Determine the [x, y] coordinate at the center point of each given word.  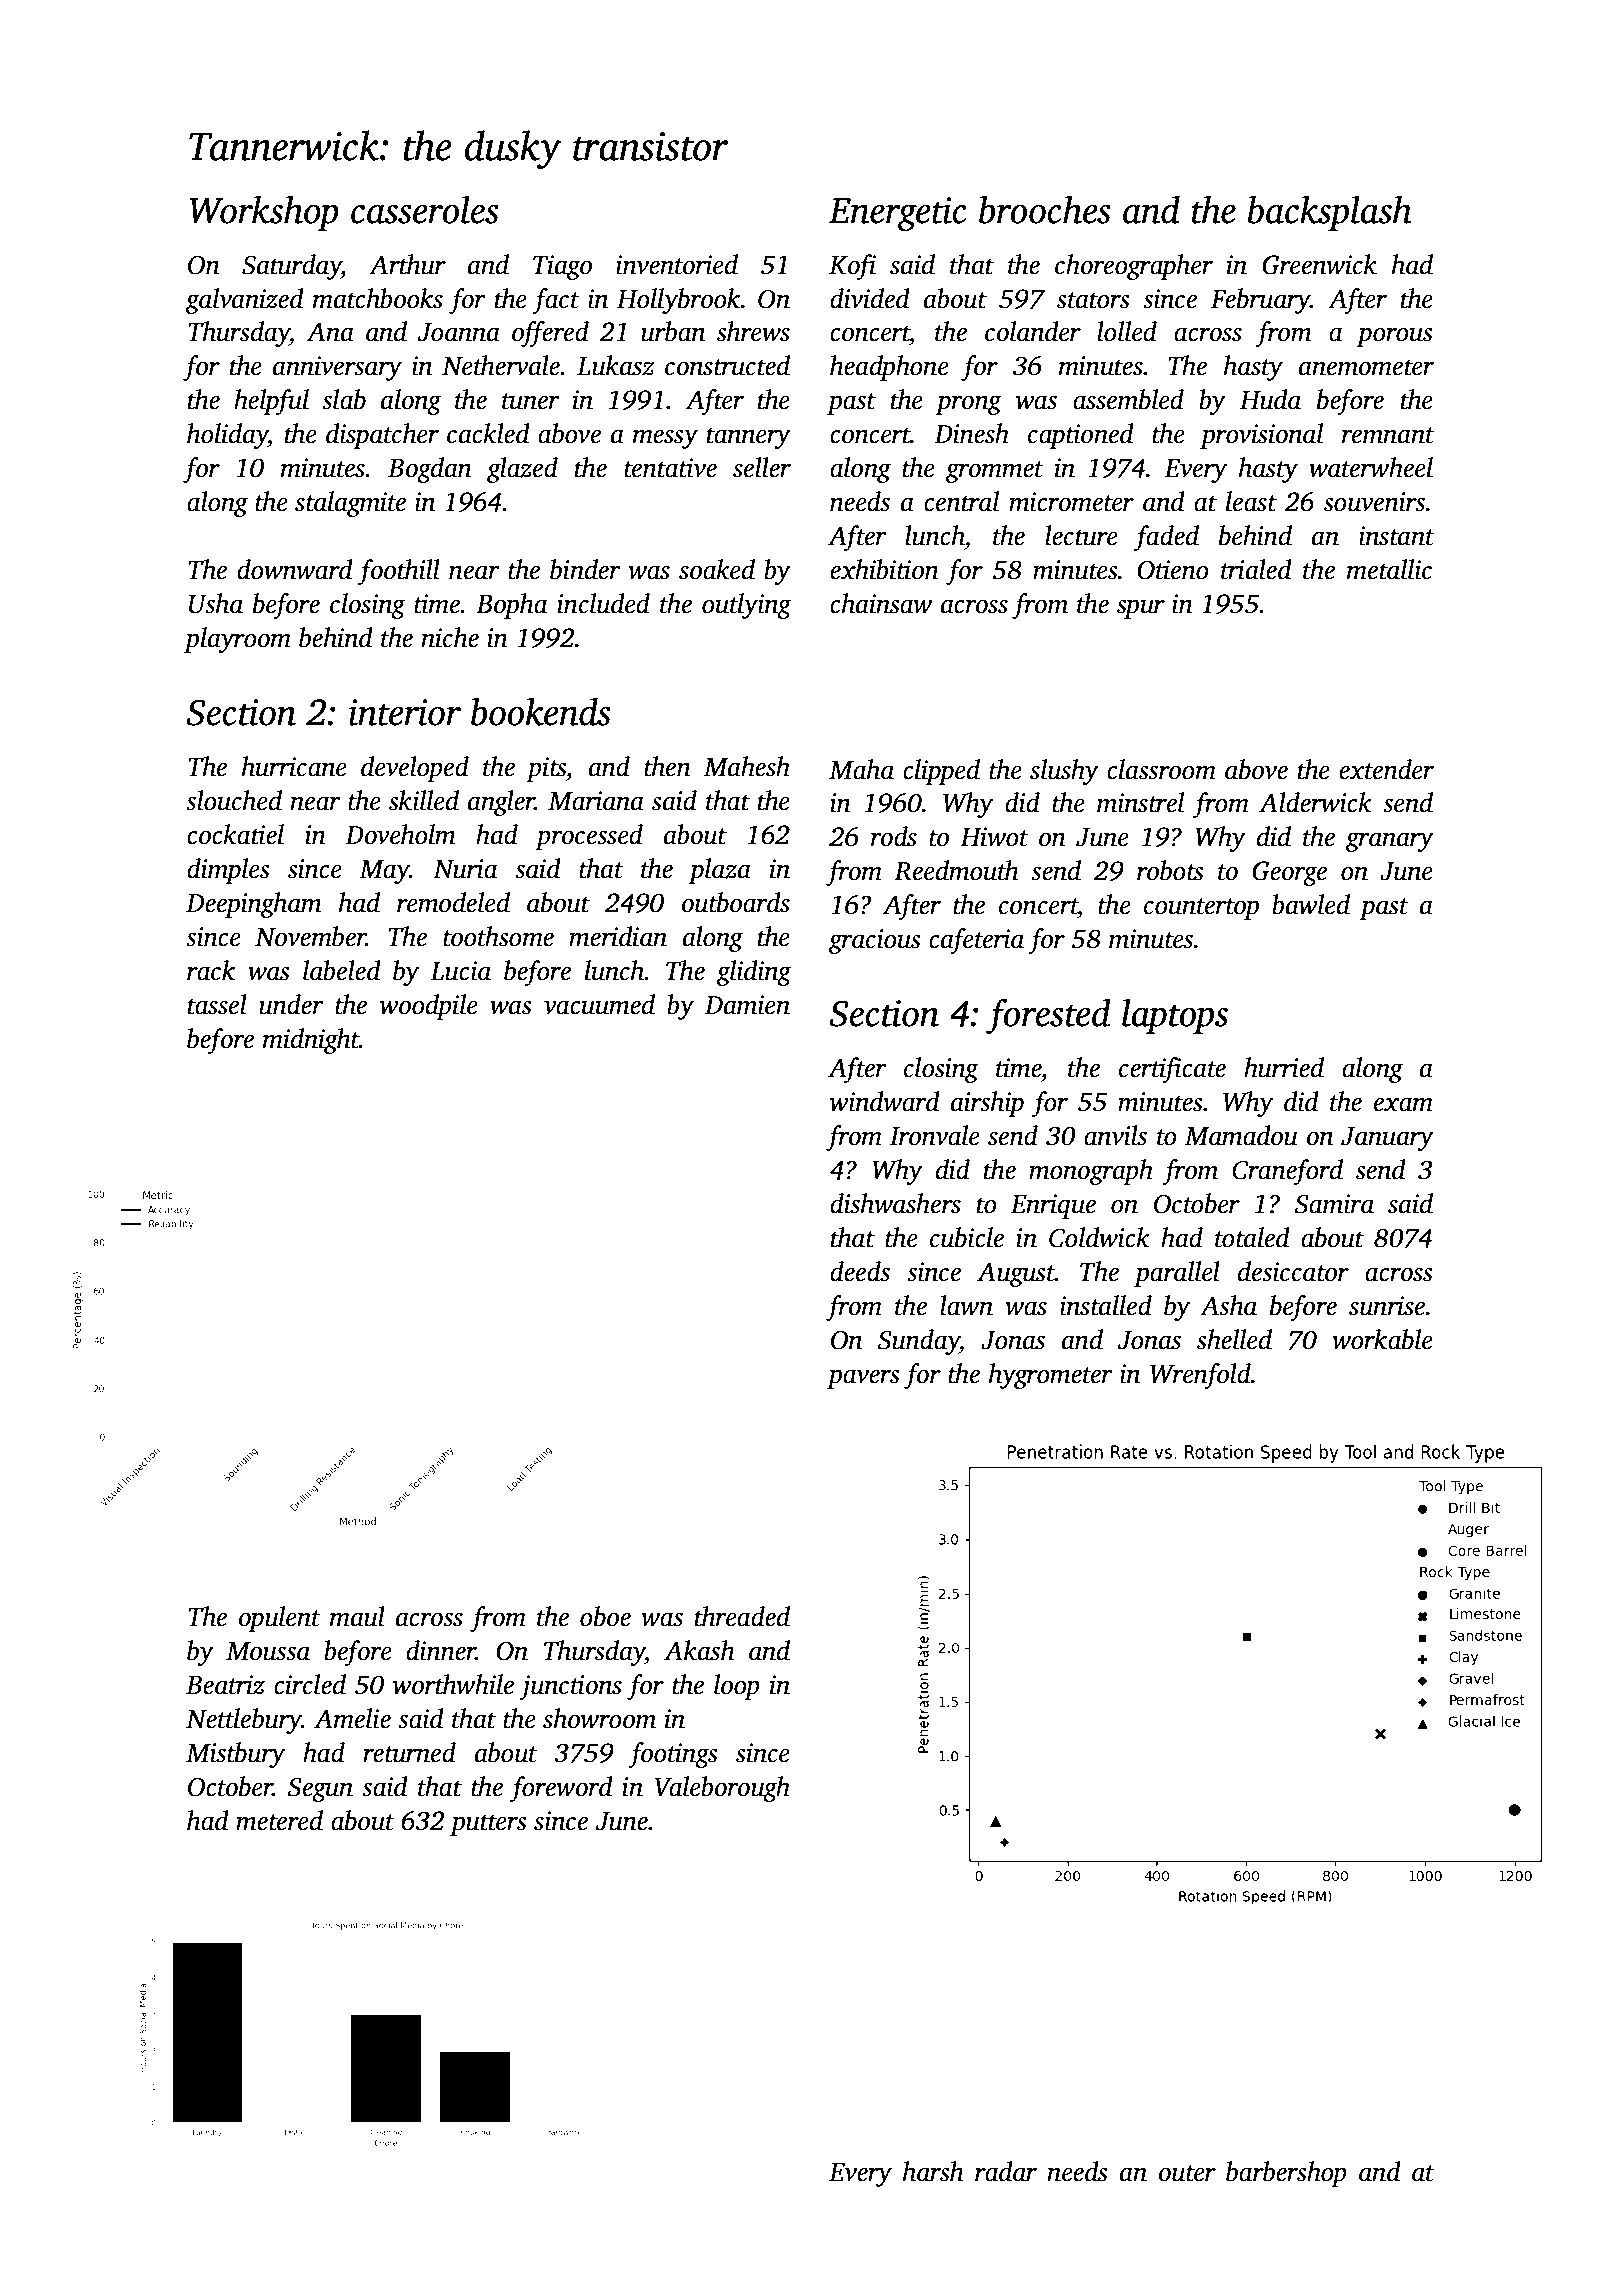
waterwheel [1371, 467]
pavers [863, 1379]
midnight [311, 1041]
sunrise [1387, 1306]
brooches [1045, 210]
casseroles [425, 210]
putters [488, 1825]
